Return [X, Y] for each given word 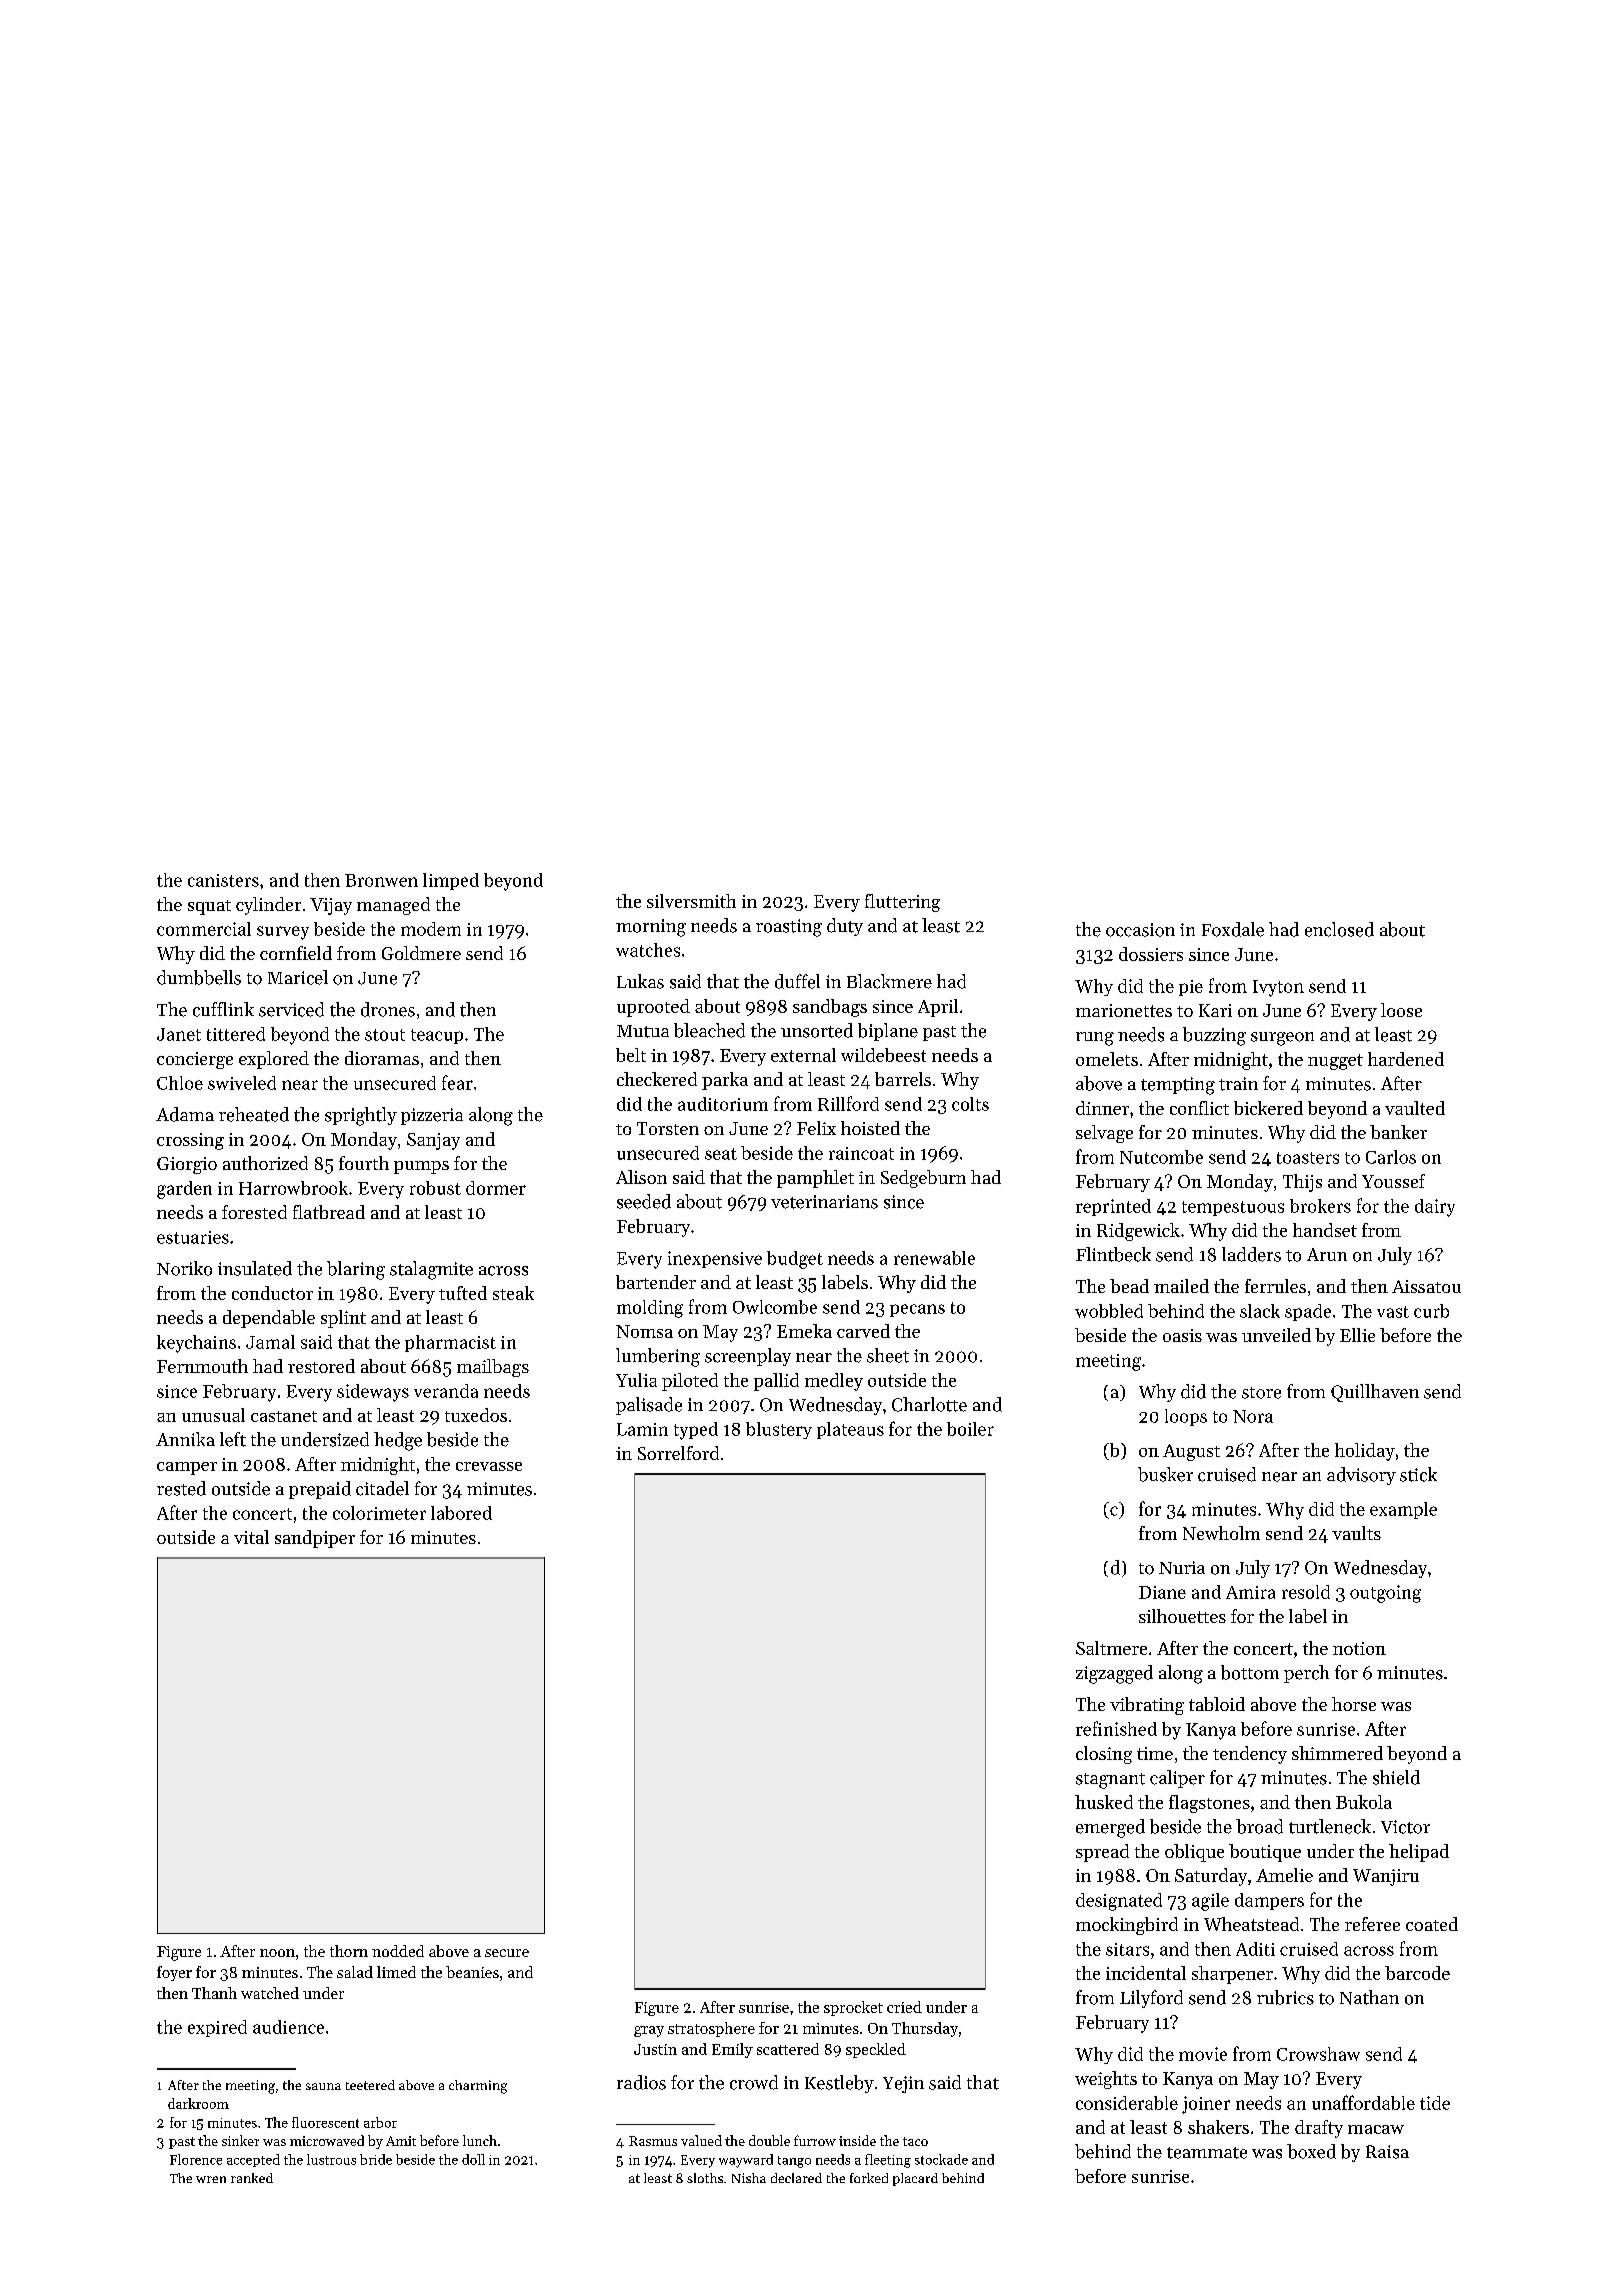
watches [648, 950]
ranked [252, 2178]
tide [1435, 2103]
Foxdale [1233, 929]
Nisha [749, 2178]
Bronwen [381, 880]
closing [1104, 1755]
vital [251, 1537]
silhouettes [1182, 1616]
